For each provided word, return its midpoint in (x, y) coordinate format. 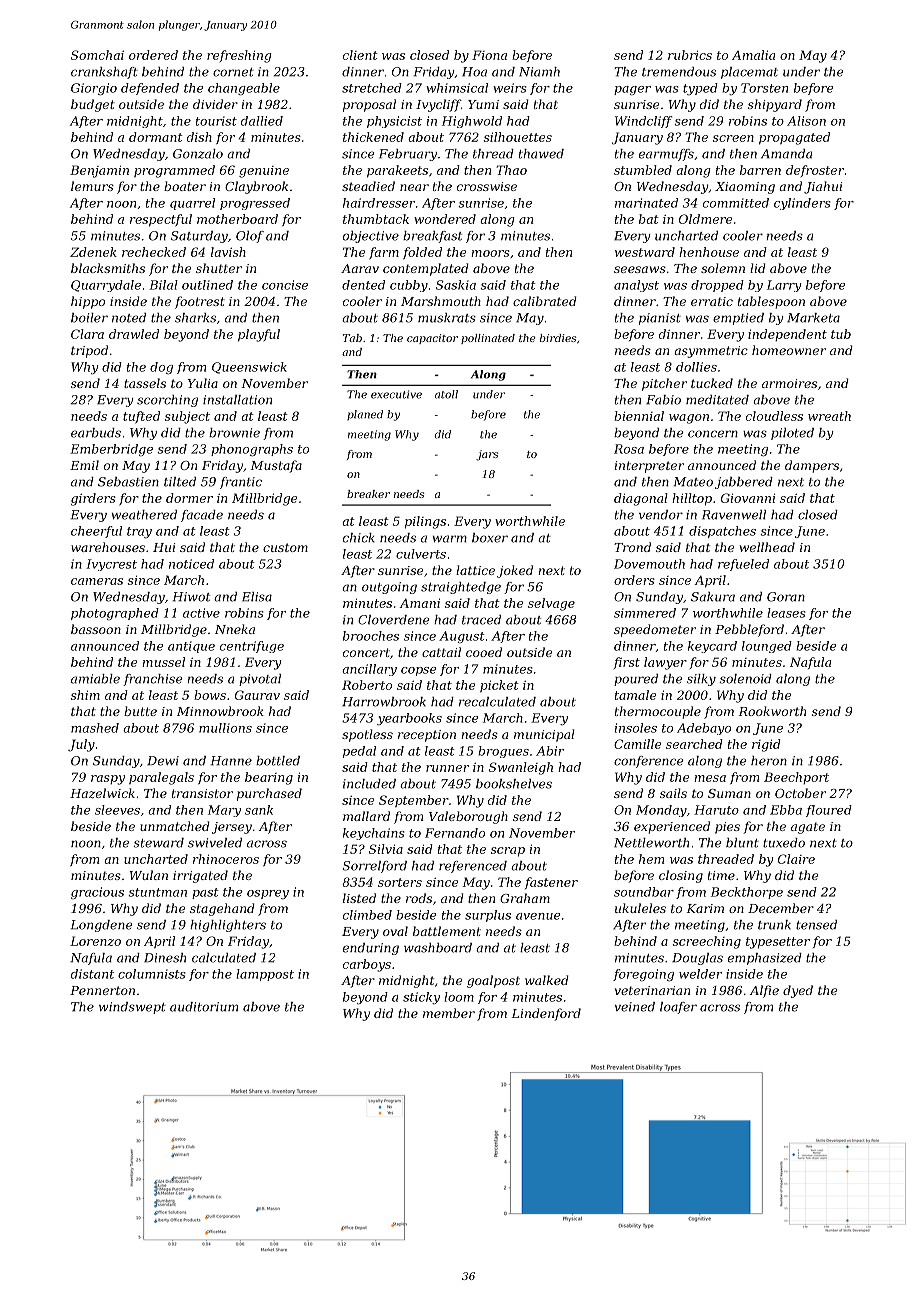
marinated (646, 203)
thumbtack (376, 219)
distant (92, 974)
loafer (678, 1008)
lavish (228, 252)
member (449, 1013)
